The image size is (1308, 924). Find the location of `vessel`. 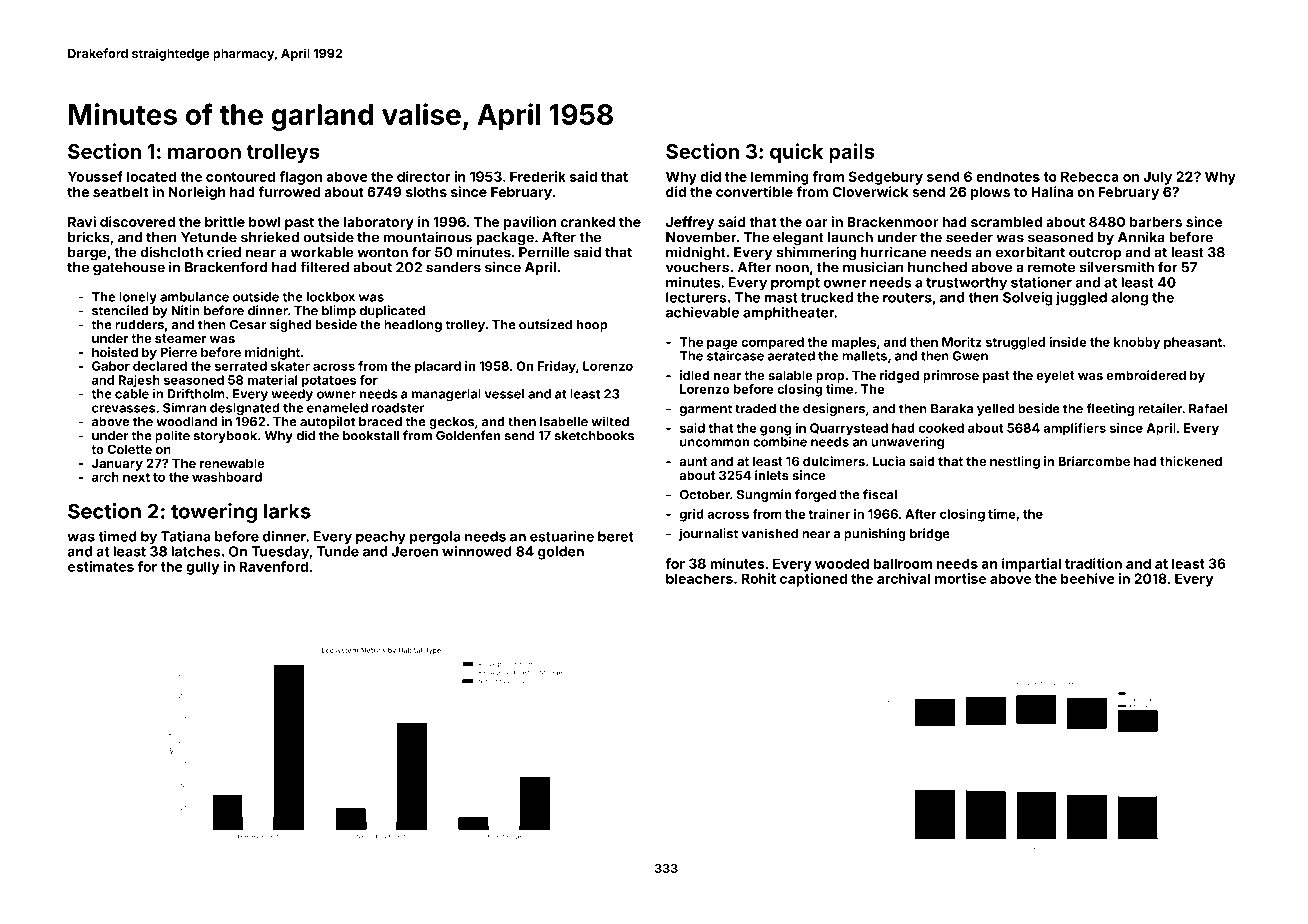

vessel is located at coordinates (504, 394).
